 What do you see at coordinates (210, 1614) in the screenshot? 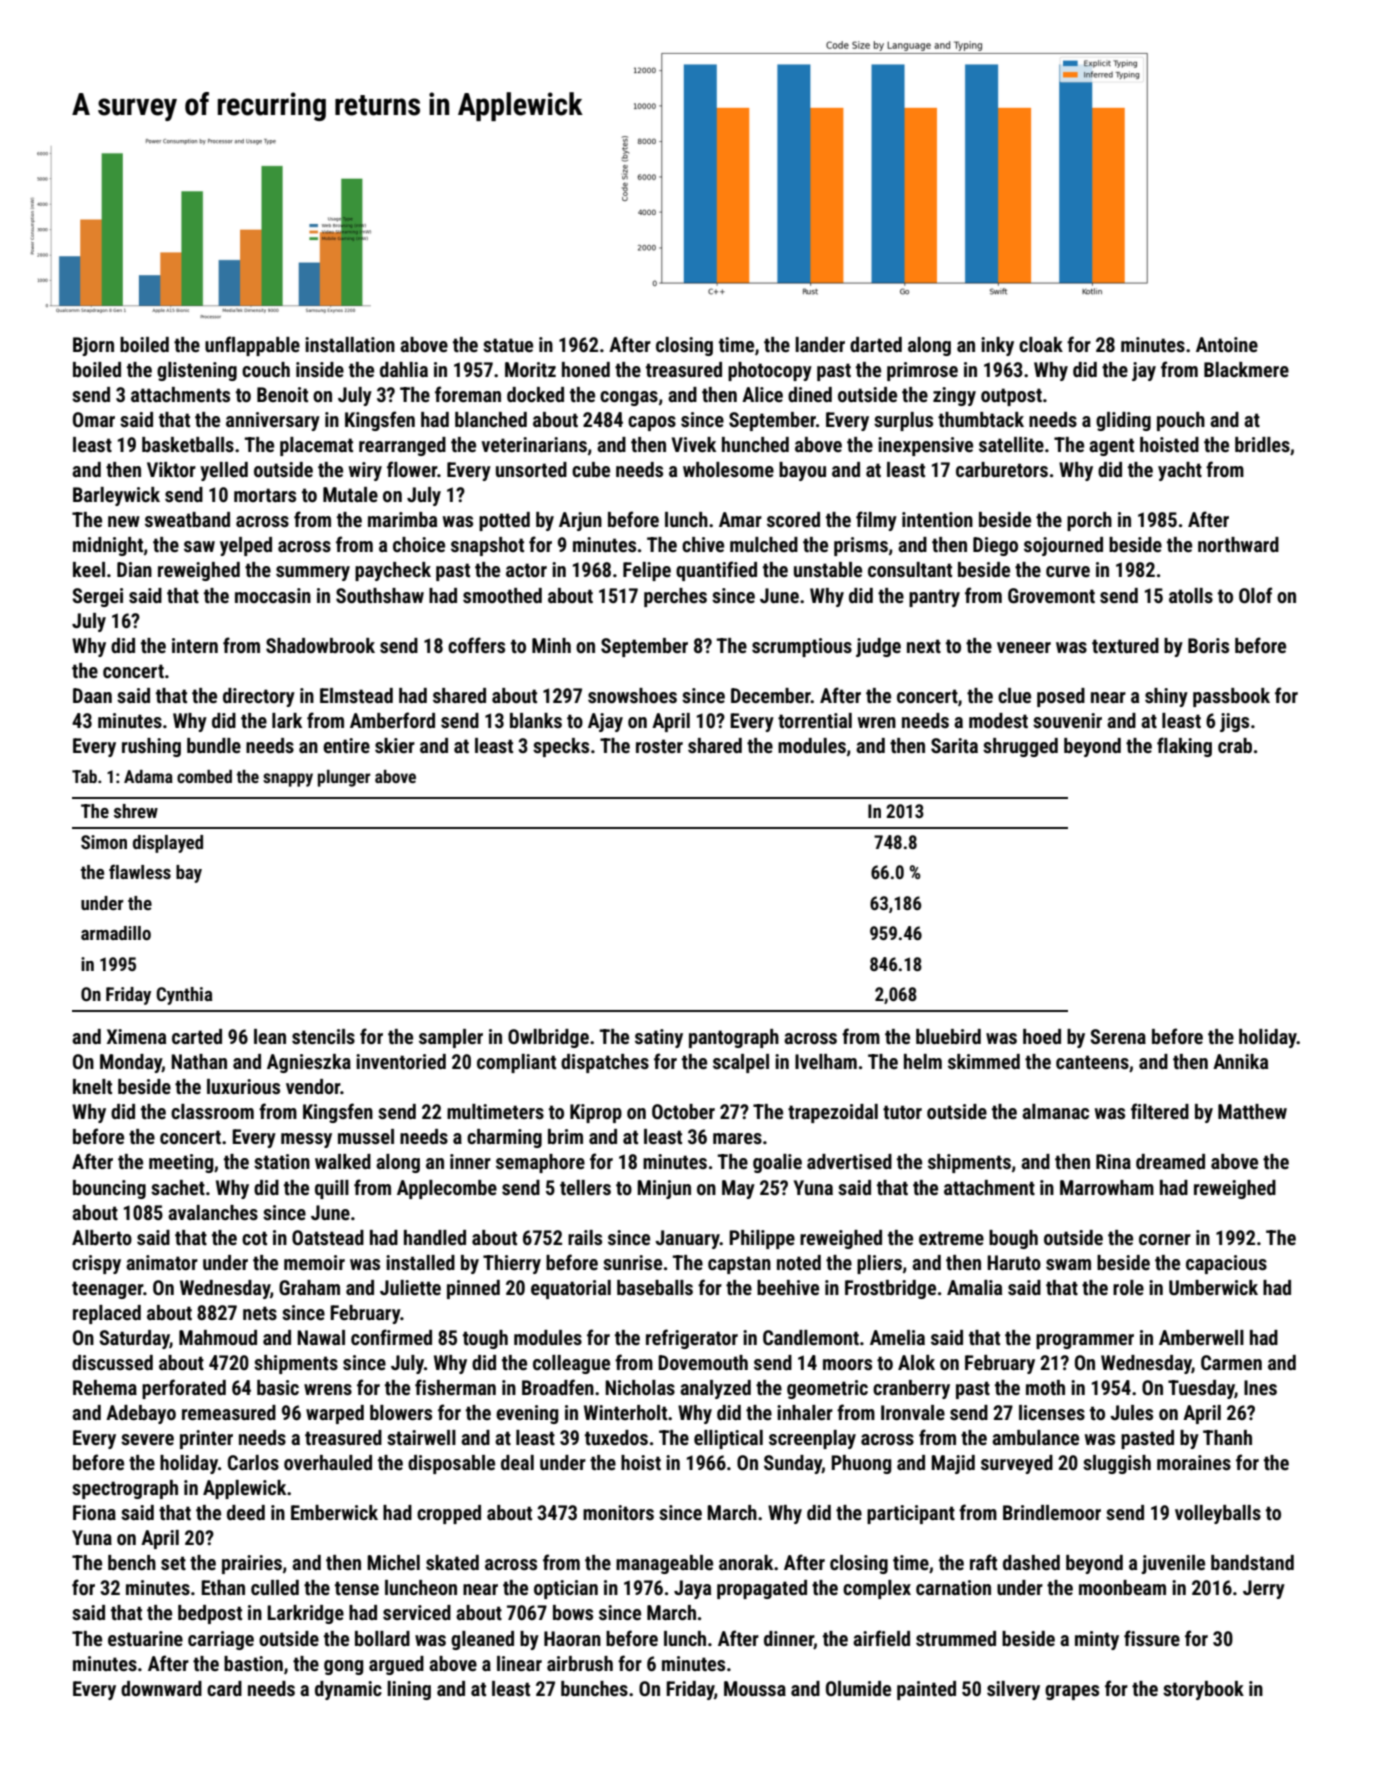
I see `bedpost` at bounding box center [210, 1614].
